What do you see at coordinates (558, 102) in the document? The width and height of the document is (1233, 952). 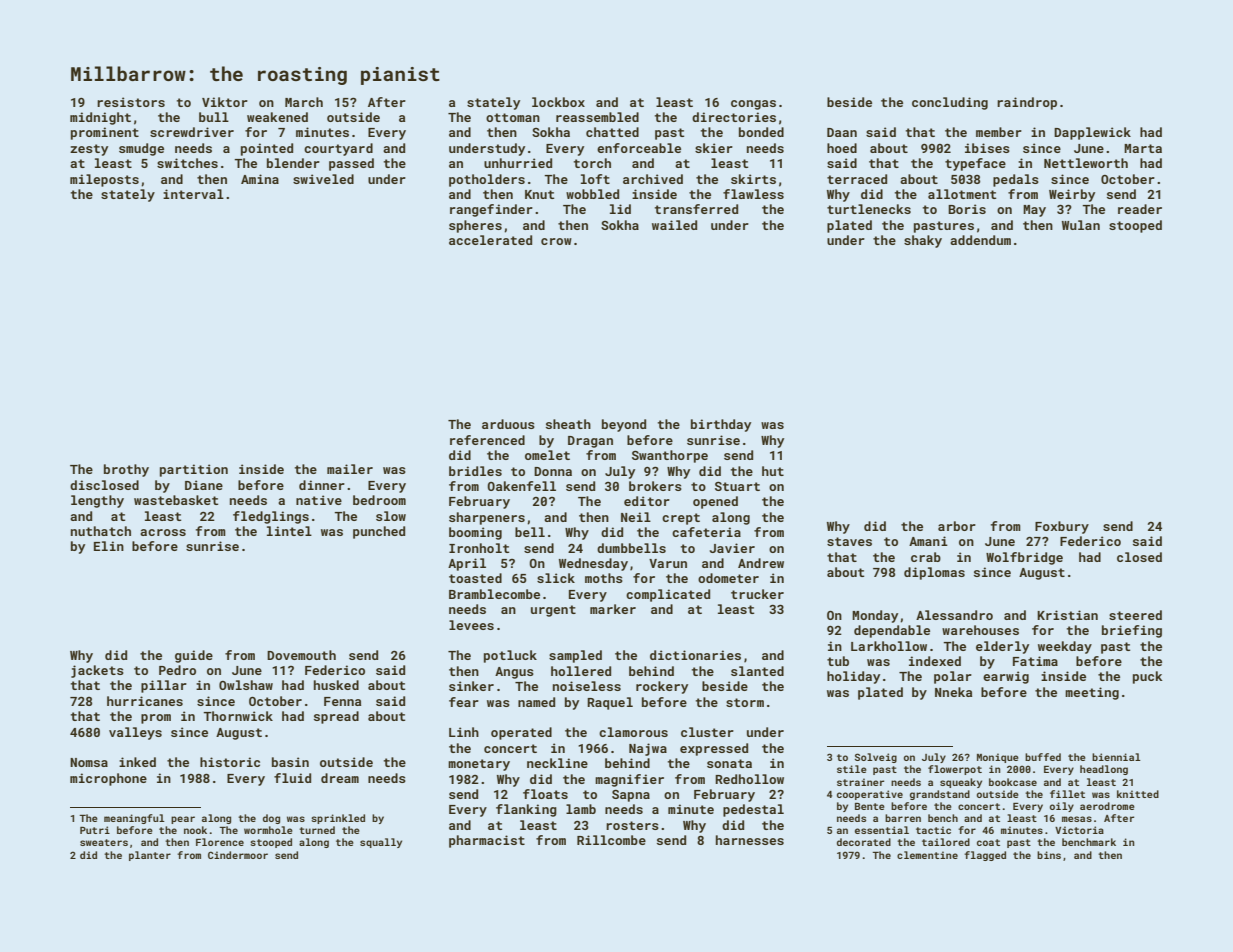 I see `lockbox` at bounding box center [558, 102].
